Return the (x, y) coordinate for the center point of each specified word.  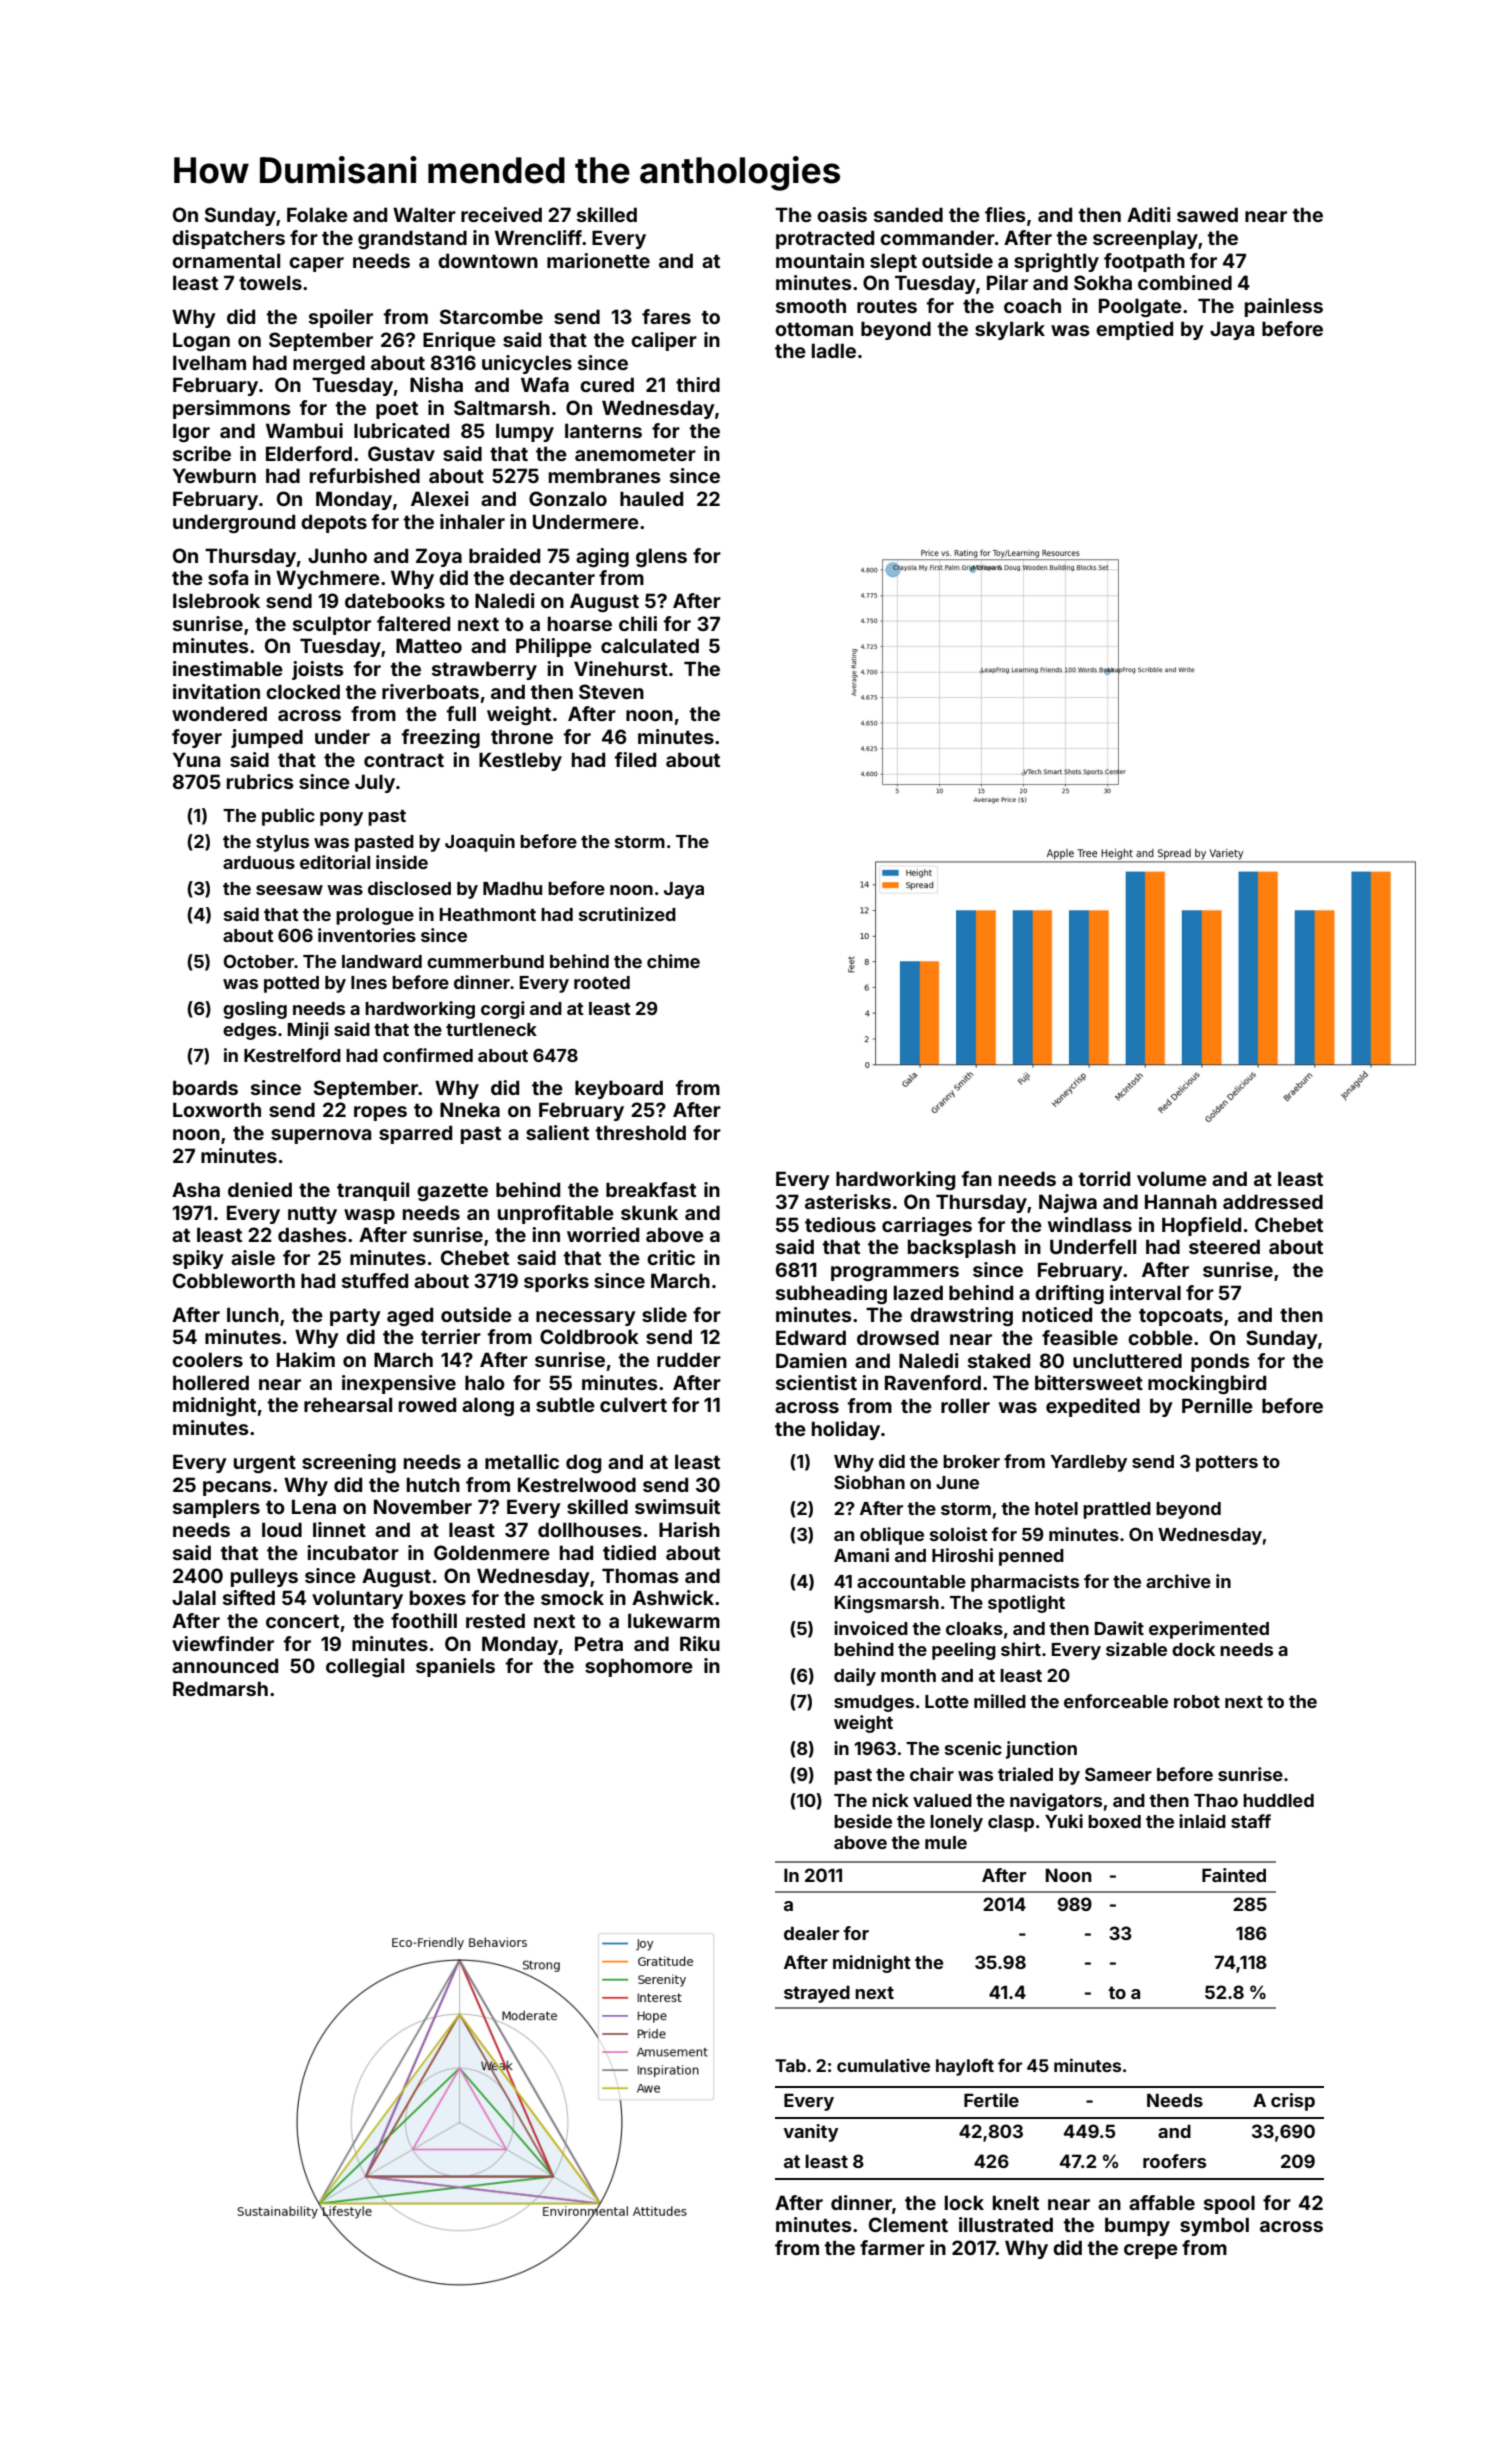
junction (1041, 1750)
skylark (1010, 330)
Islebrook (216, 600)
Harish (689, 1529)
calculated (650, 645)
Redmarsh (220, 1688)
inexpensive (399, 1384)
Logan (201, 341)
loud (282, 1529)
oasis (842, 214)
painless (1284, 307)
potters (1227, 1464)
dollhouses (590, 1529)
